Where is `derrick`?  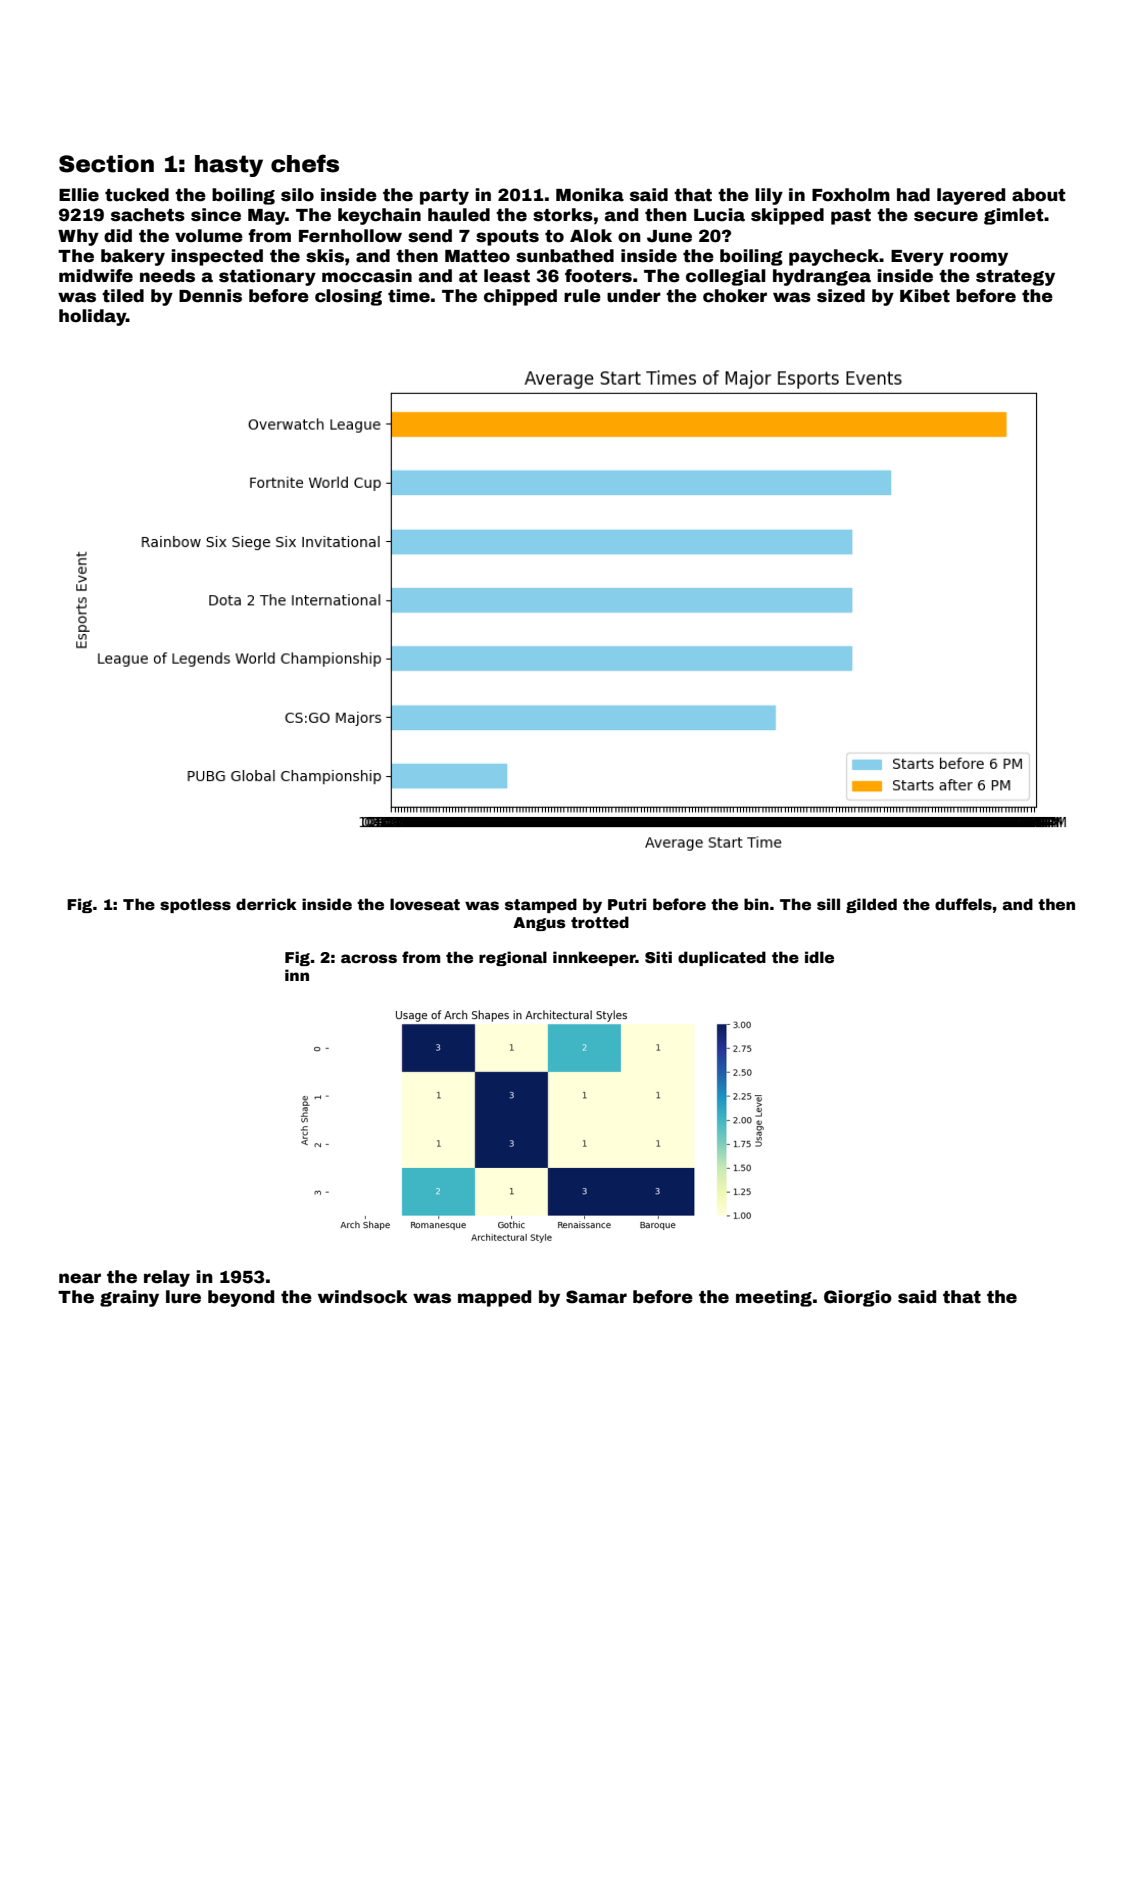
derrick is located at coordinates (266, 904).
